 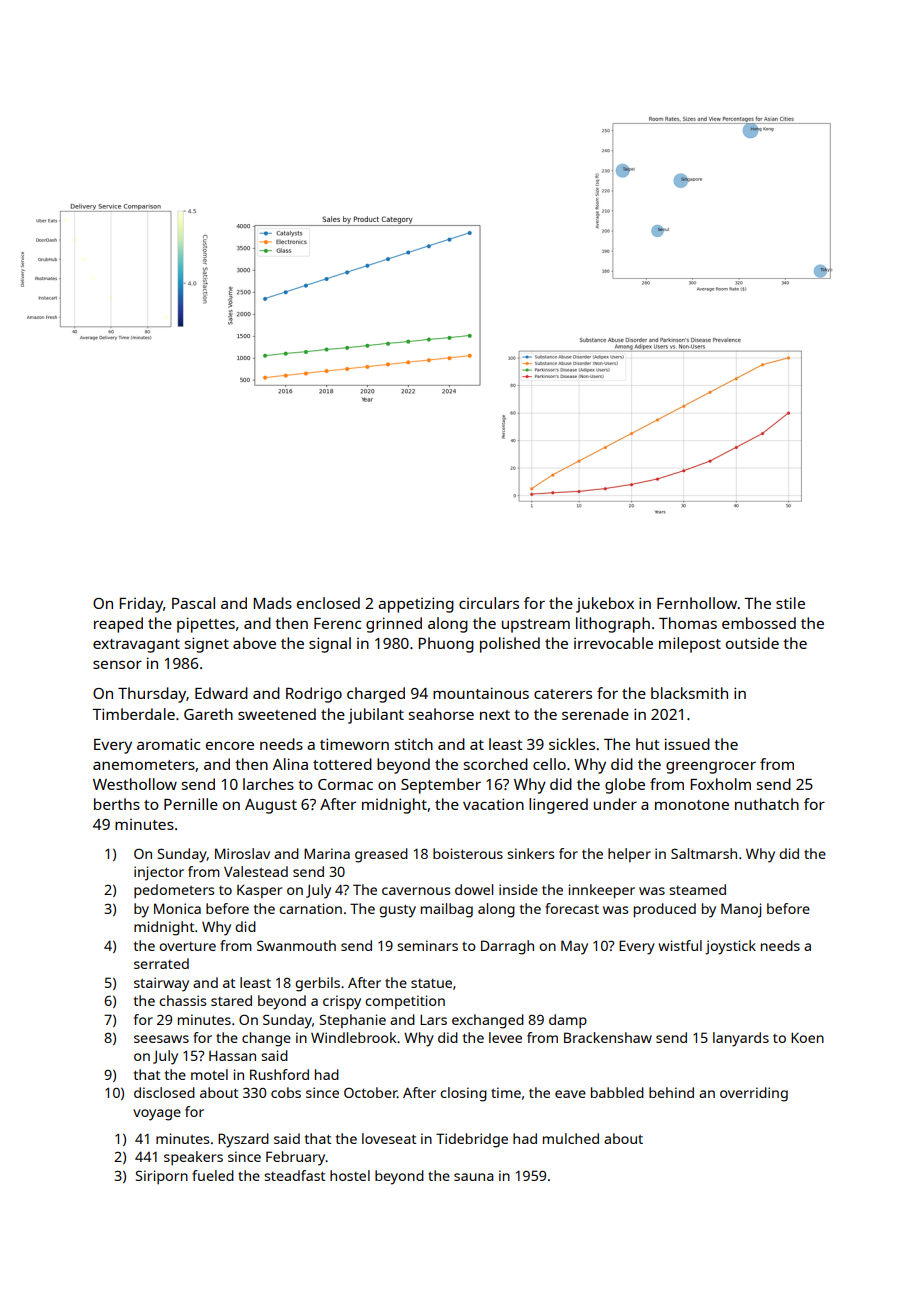 What do you see at coordinates (697, 603) in the document?
I see `Fernhollow` at bounding box center [697, 603].
